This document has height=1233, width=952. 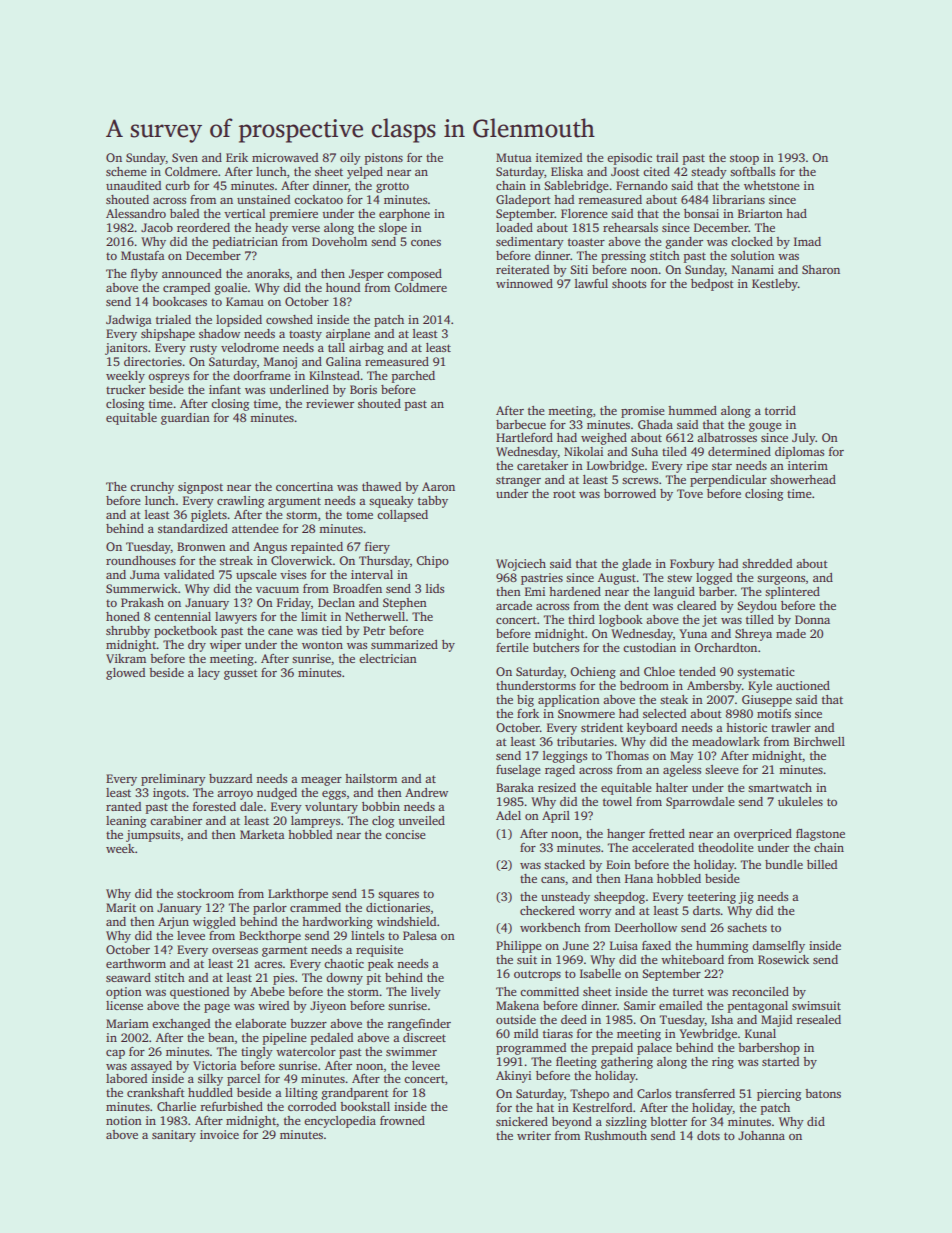 What do you see at coordinates (518, 481) in the document?
I see `stranger` at bounding box center [518, 481].
